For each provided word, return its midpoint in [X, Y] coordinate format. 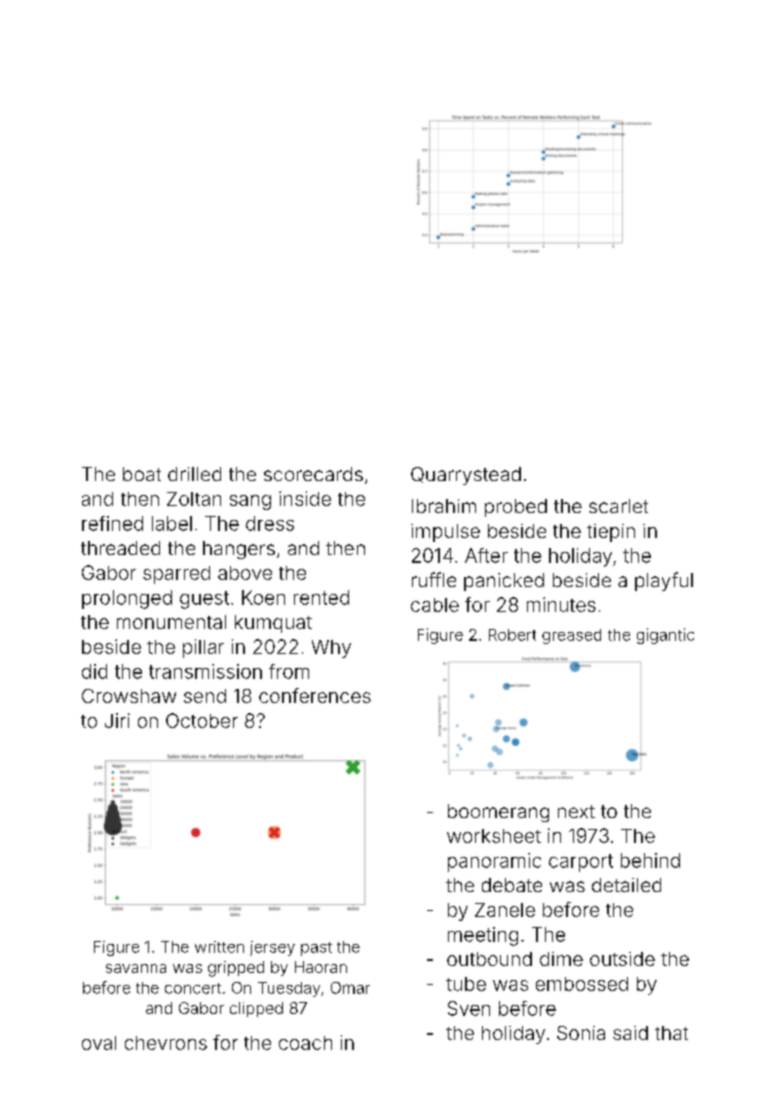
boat [142, 474]
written [219, 947]
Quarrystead [466, 476]
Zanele [505, 910]
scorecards [313, 474]
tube [466, 984]
